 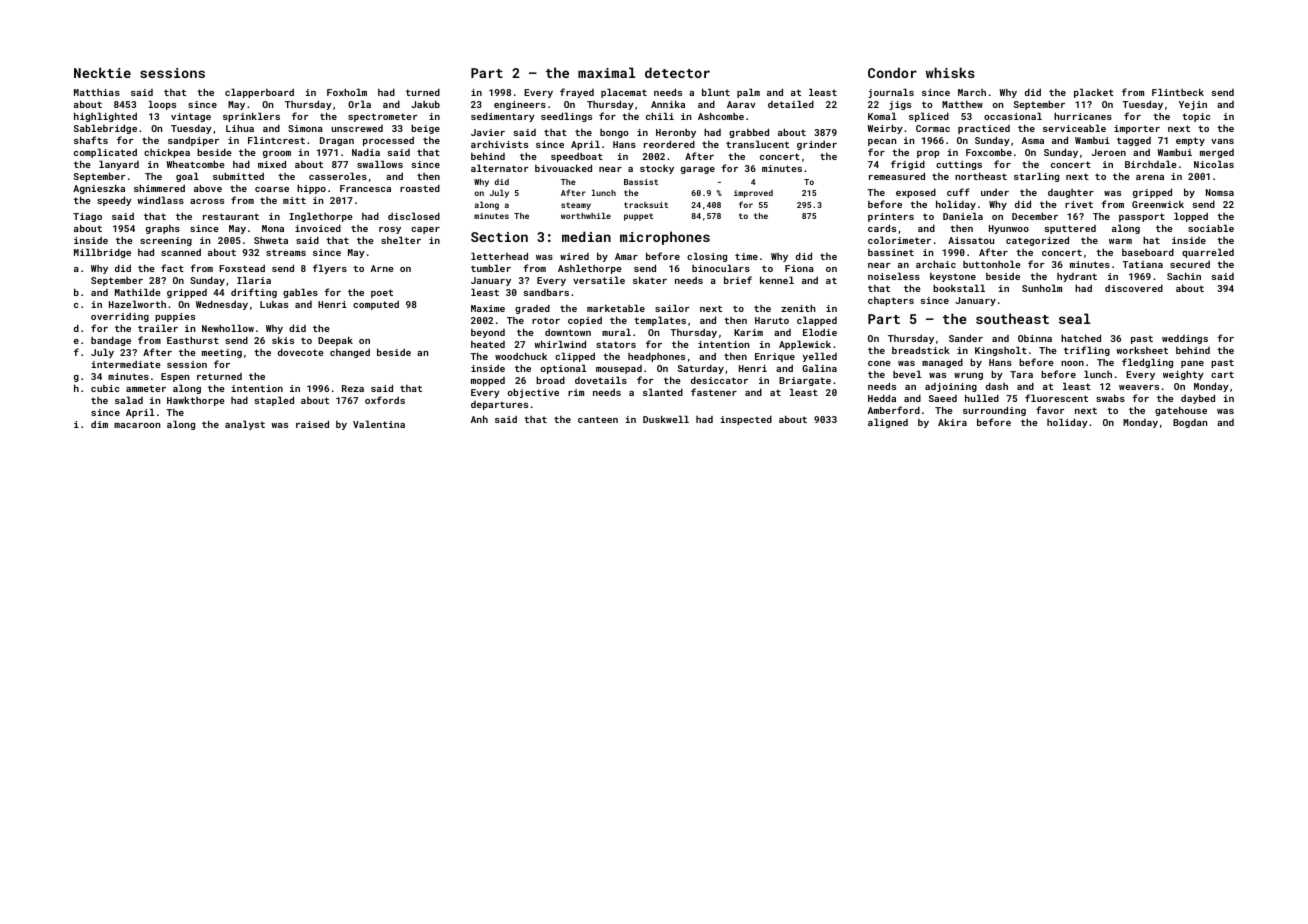 What do you see at coordinates (311, 189) in the screenshot?
I see `hippo` at bounding box center [311, 189].
